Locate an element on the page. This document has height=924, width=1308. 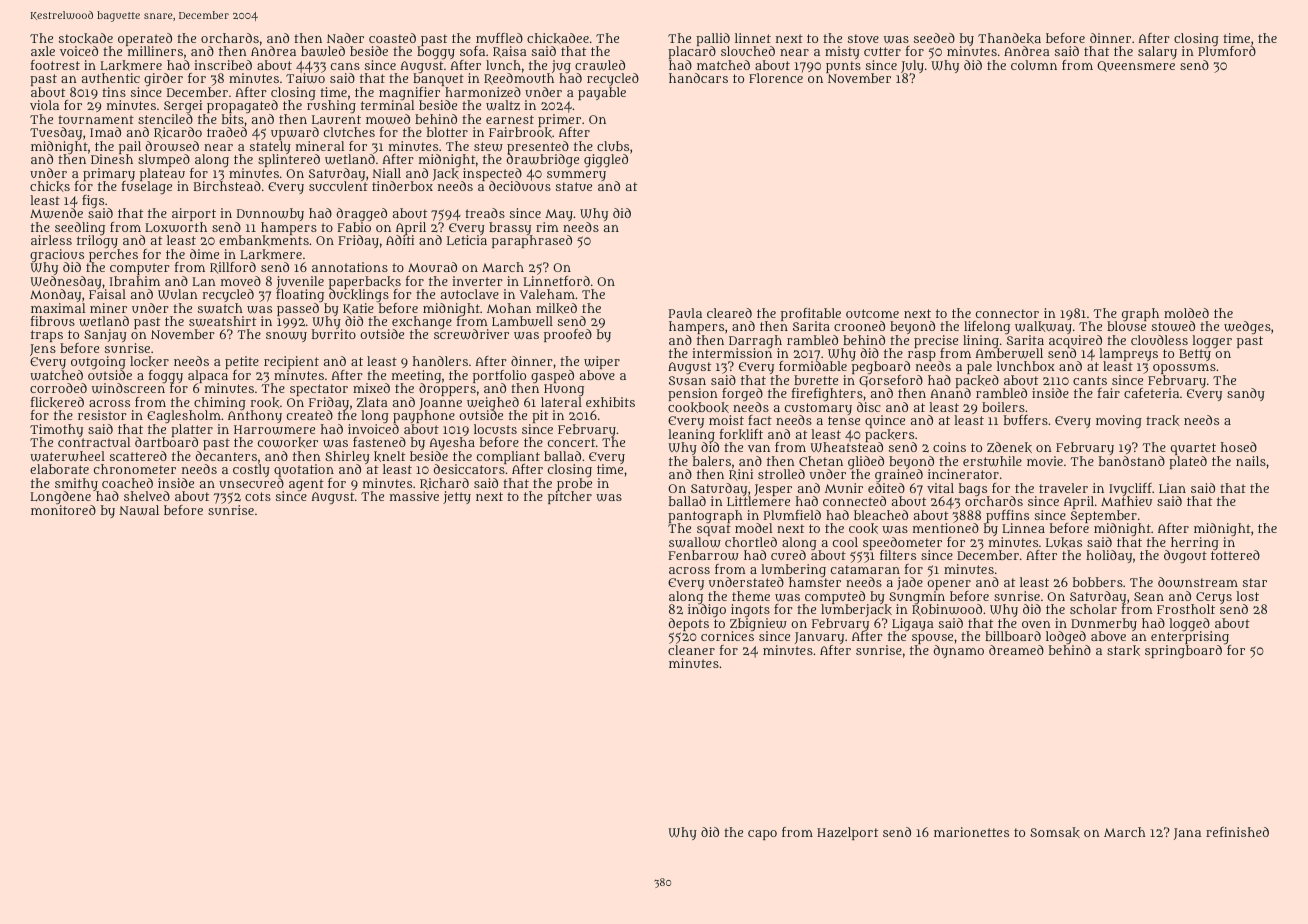
Jana is located at coordinates (1187, 834).
